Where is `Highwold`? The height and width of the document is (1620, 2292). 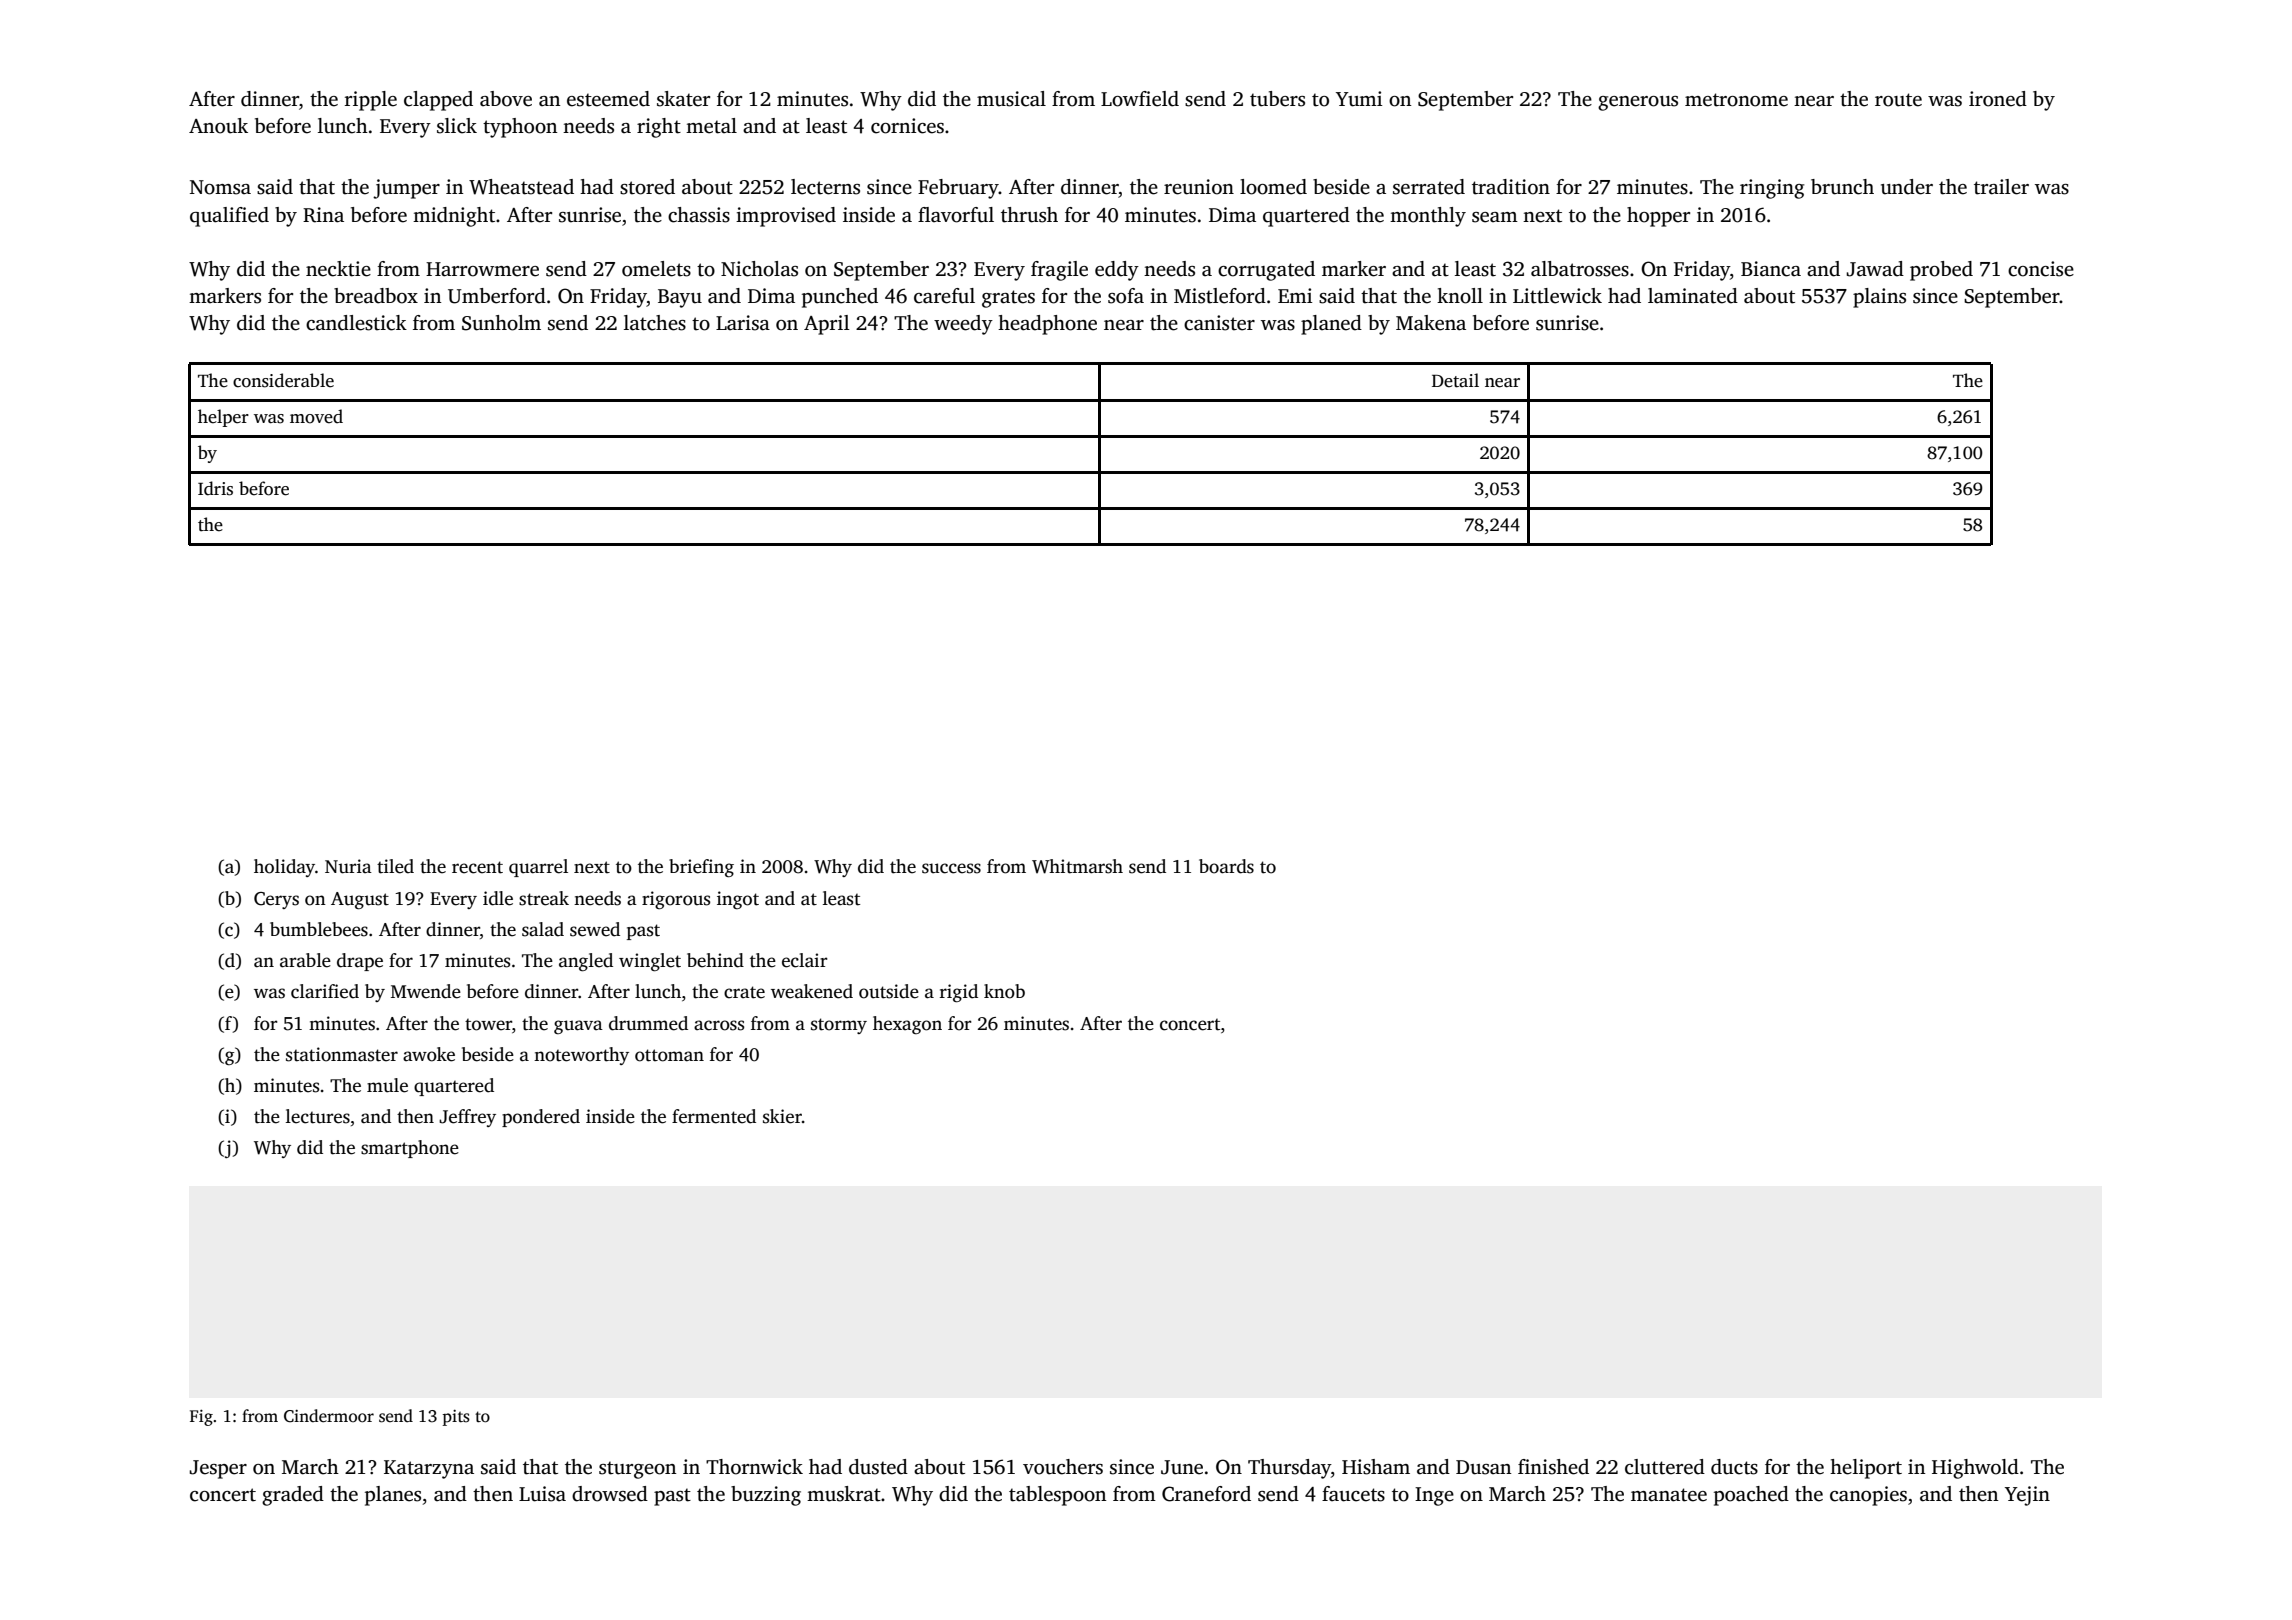
Highwold is located at coordinates (1975, 1469).
